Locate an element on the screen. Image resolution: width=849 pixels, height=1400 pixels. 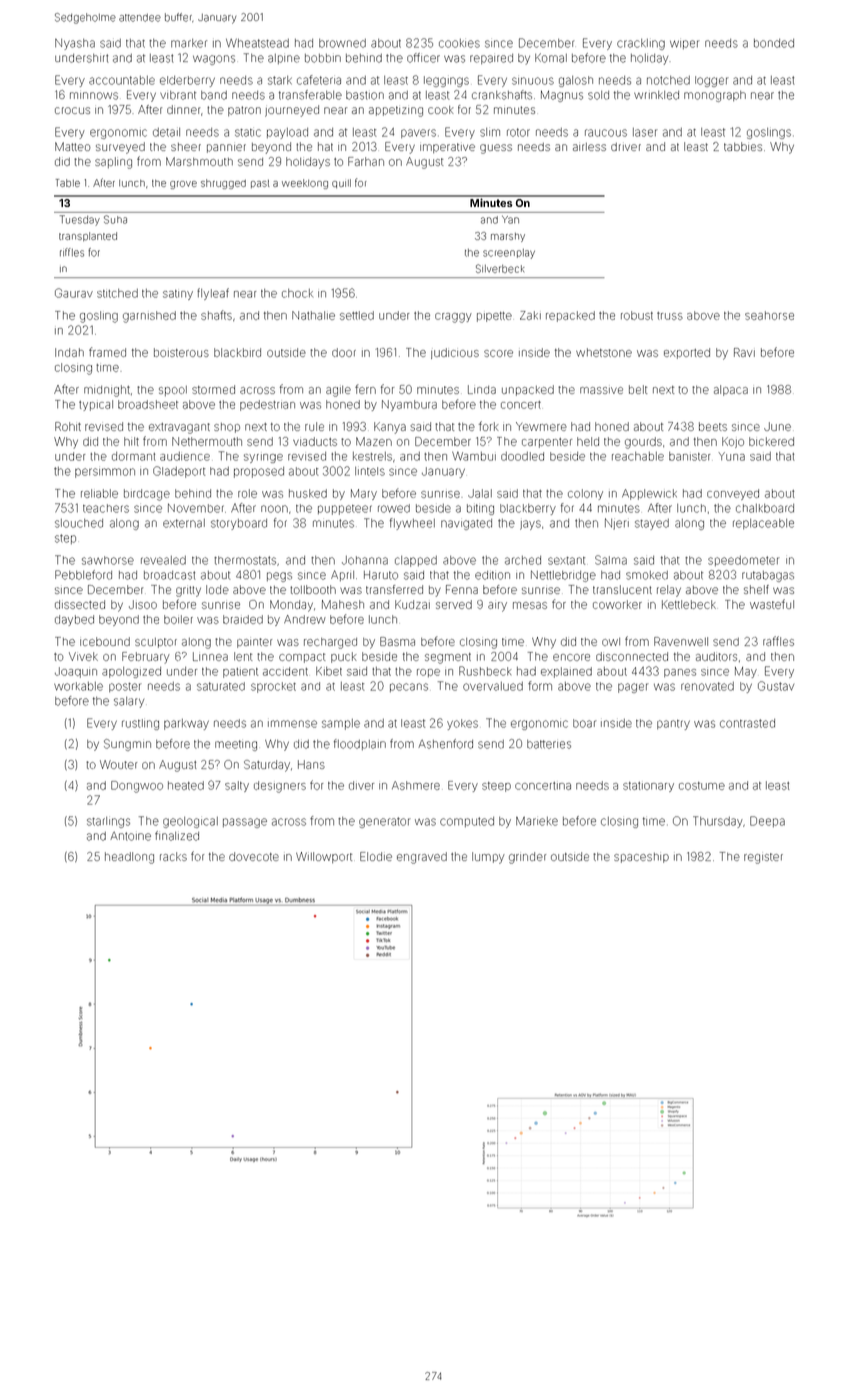
transferred is located at coordinates (394, 589).
